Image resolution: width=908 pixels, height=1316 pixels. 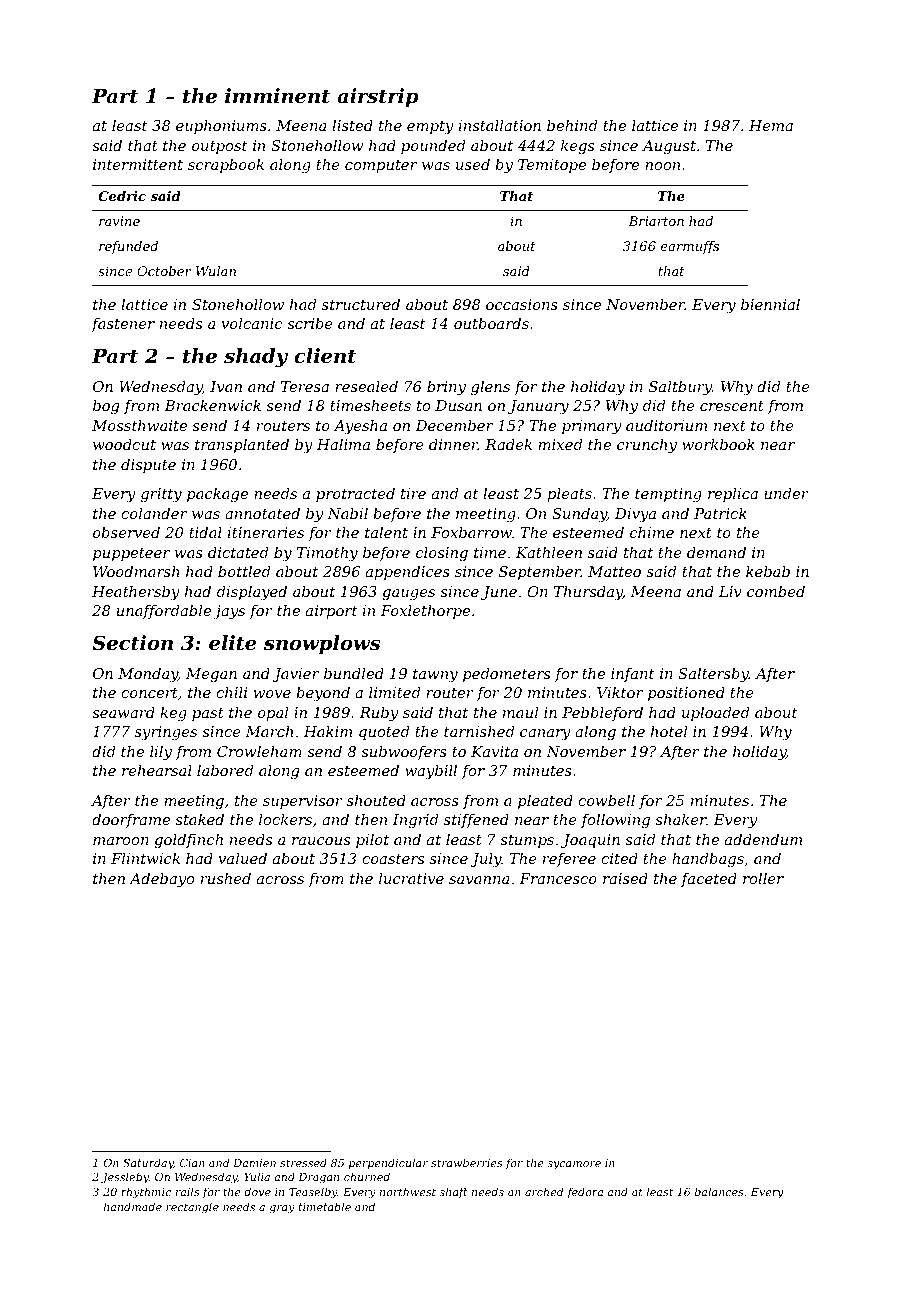 I want to click on Adebayo, so click(x=161, y=880).
